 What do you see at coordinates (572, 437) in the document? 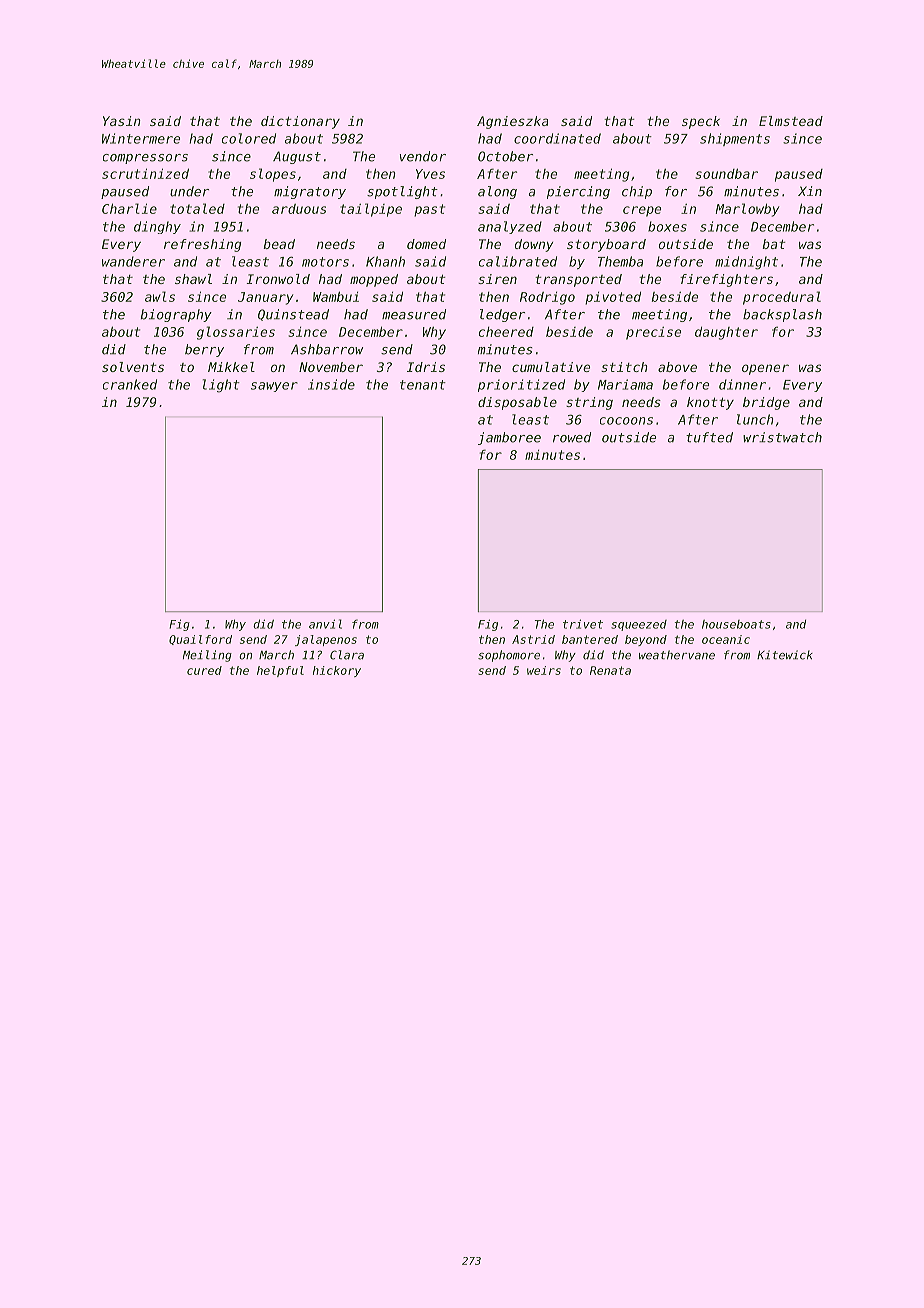
I see `rowed` at bounding box center [572, 437].
